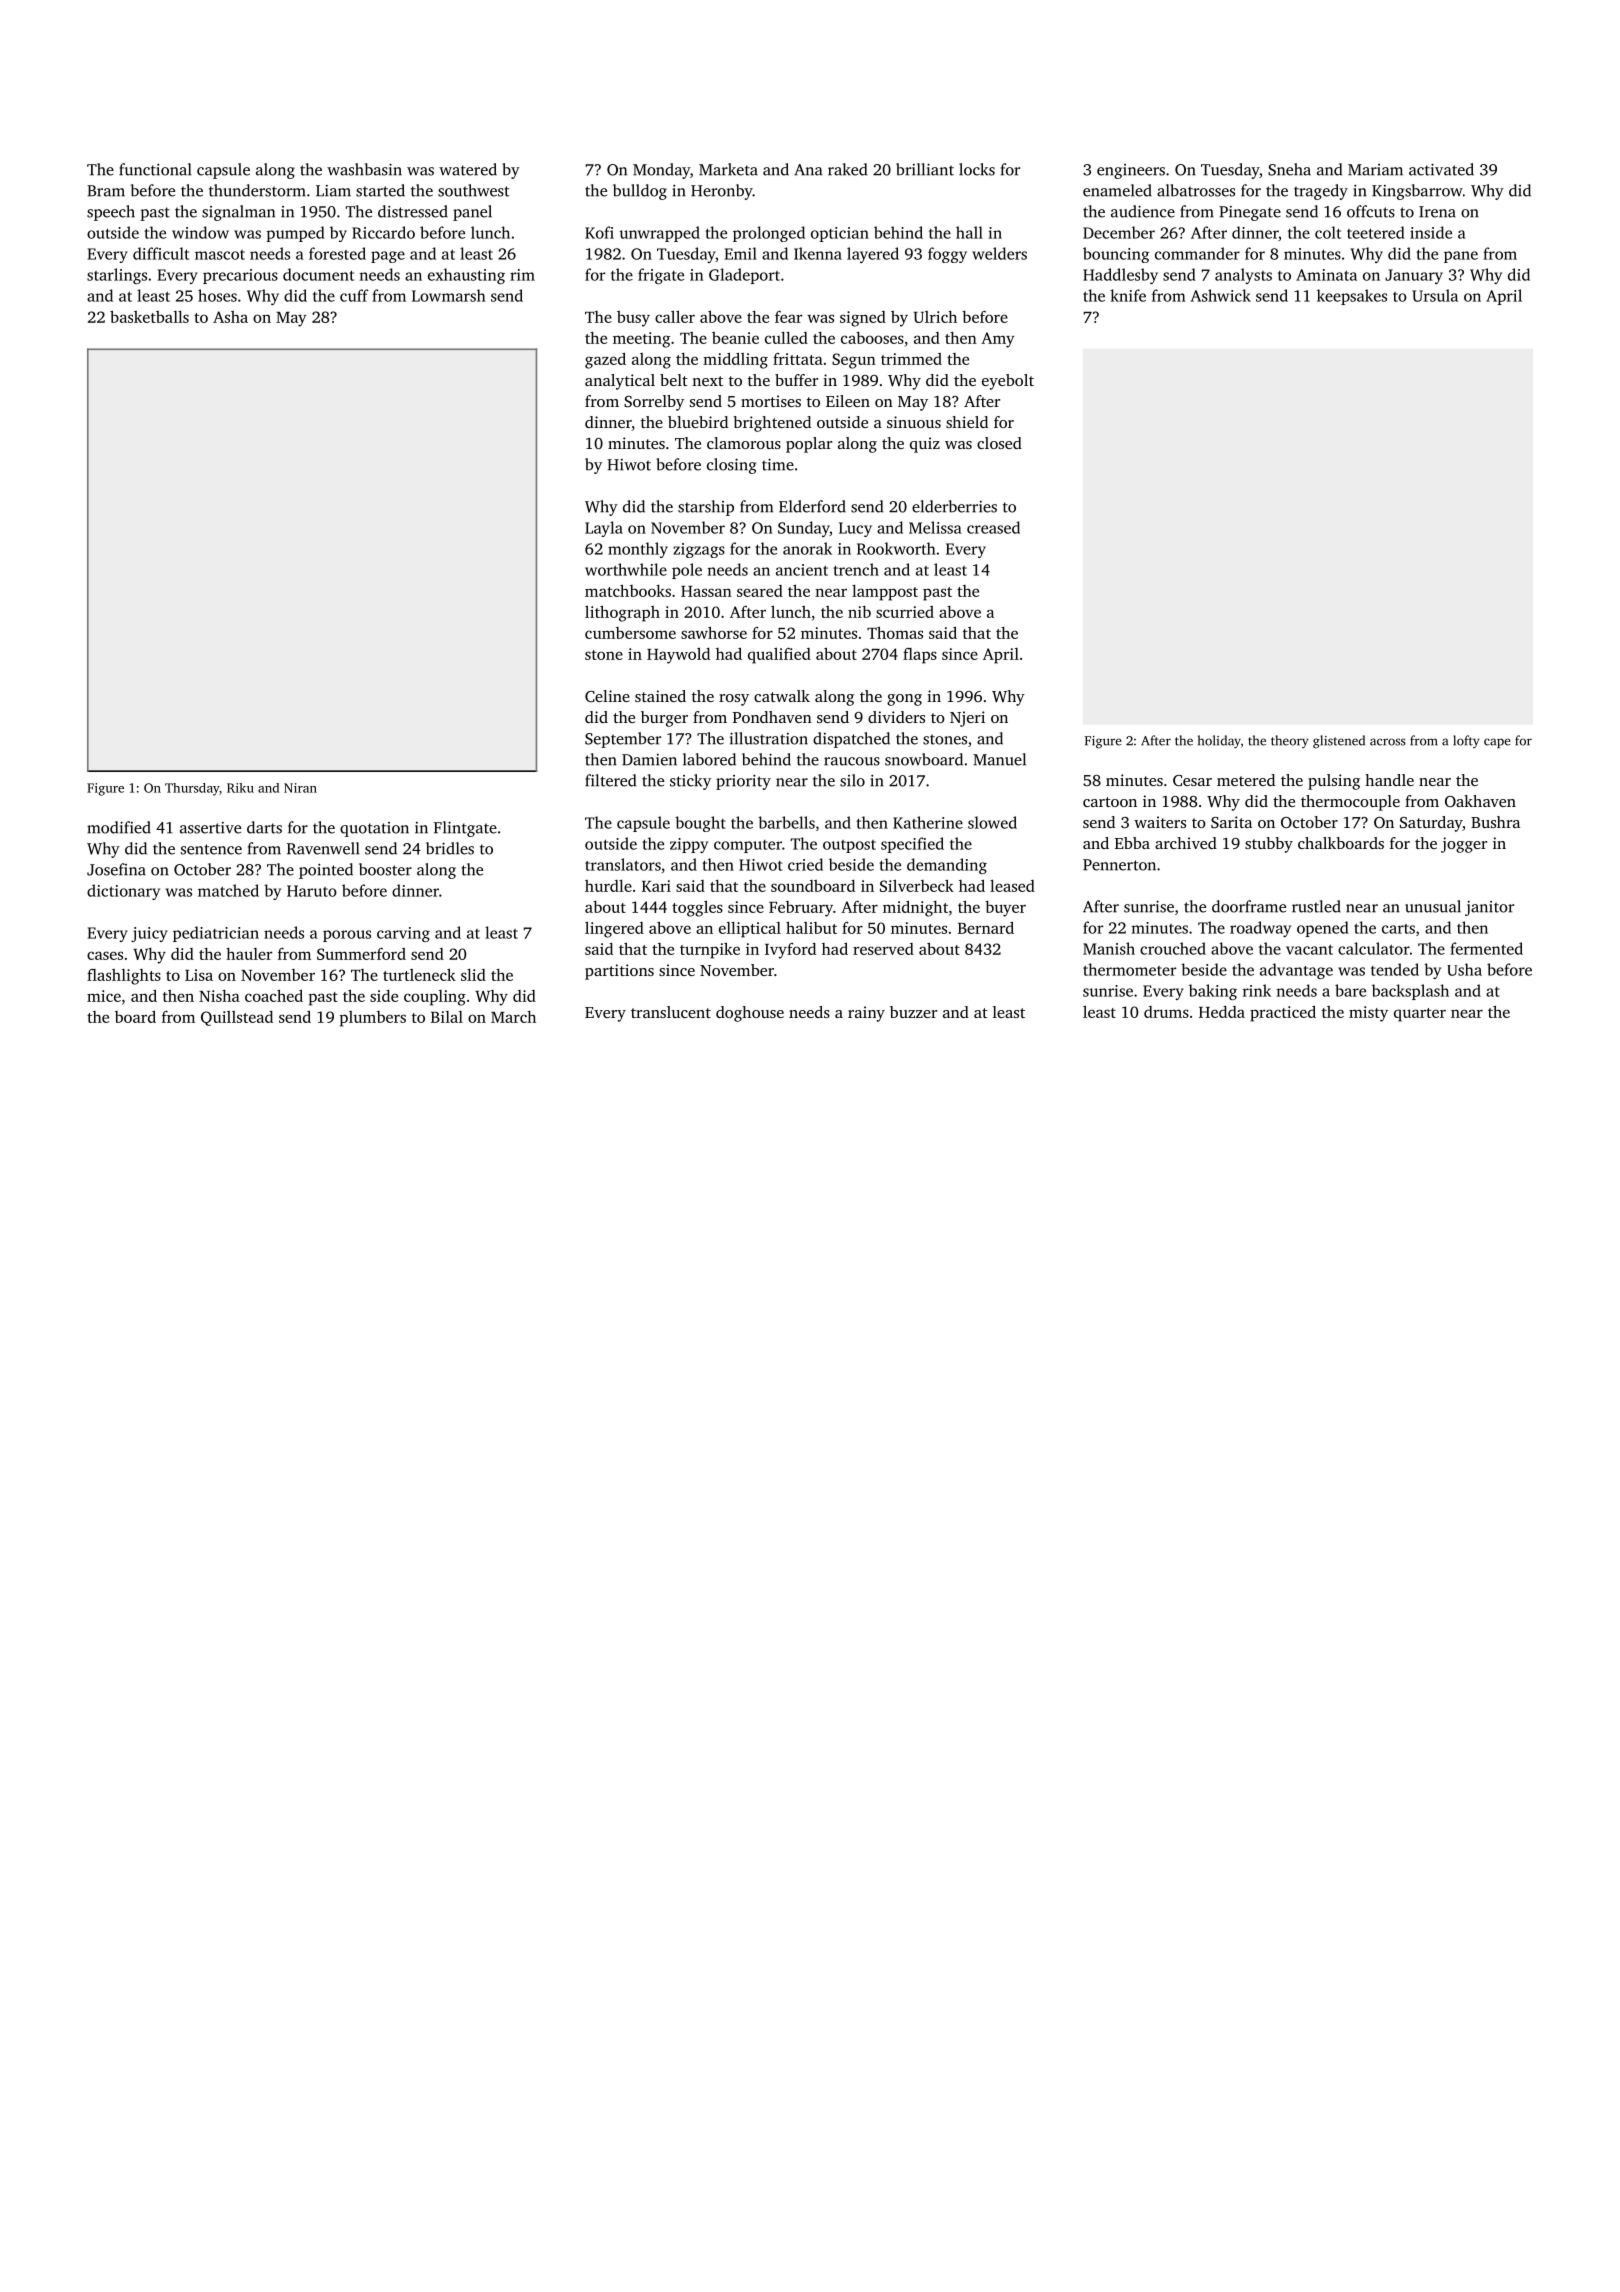 The height and width of the page is (2292, 1620). I want to click on functional, so click(155, 169).
